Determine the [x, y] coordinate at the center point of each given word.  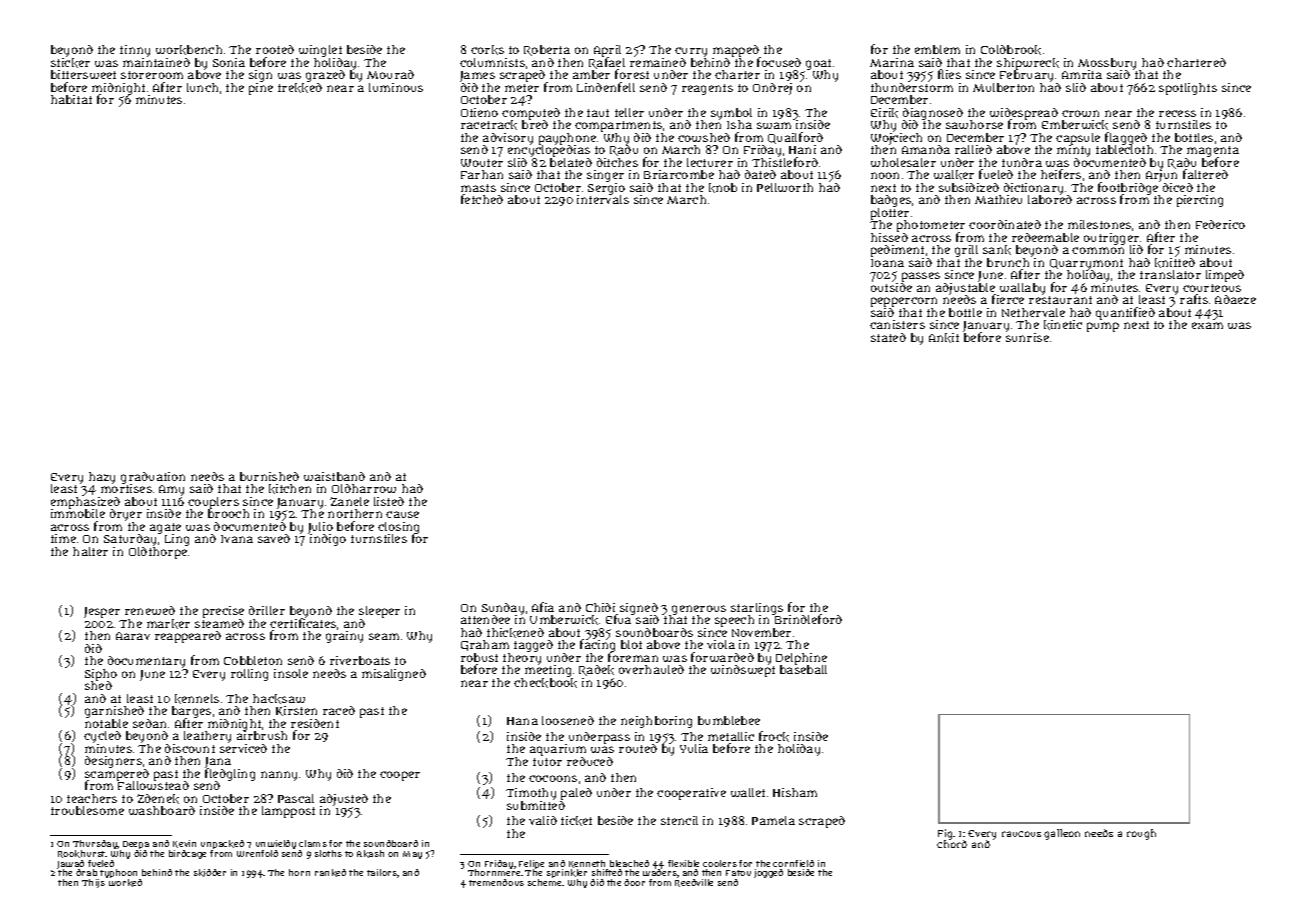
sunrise [1027, 337]
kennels [197, 699]
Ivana [237, 539]
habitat [71, 99]
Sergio [606, 189]
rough [1141, 834]
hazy [102, 478]
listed [389, 501]
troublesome [87, 810]
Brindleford [808, 619]
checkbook [545, 683]
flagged [1127, 139]
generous [699, 610]
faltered [1205, 174]
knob [723, 188]
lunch [202, 87]
